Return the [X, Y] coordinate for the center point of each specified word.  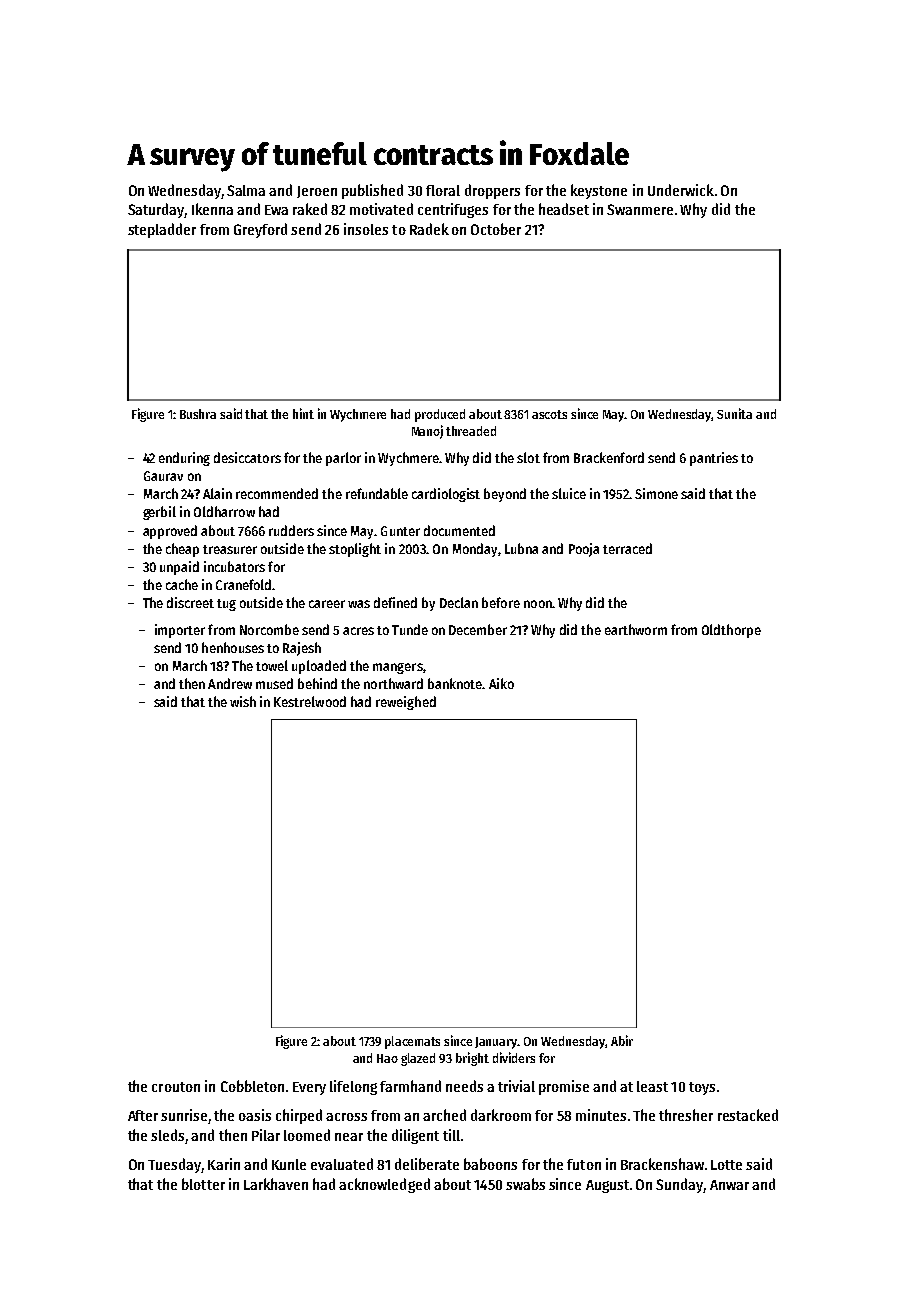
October [496, 229]
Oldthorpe [731, 631]
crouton [176, 1087]
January [496, 1043]
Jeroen [317, 192]
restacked [748, 1115]
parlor [343, 459]
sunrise [184, 1115]
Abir [622, 1040]
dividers [514, 1057]
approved [170, 532]
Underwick [681, 190]
